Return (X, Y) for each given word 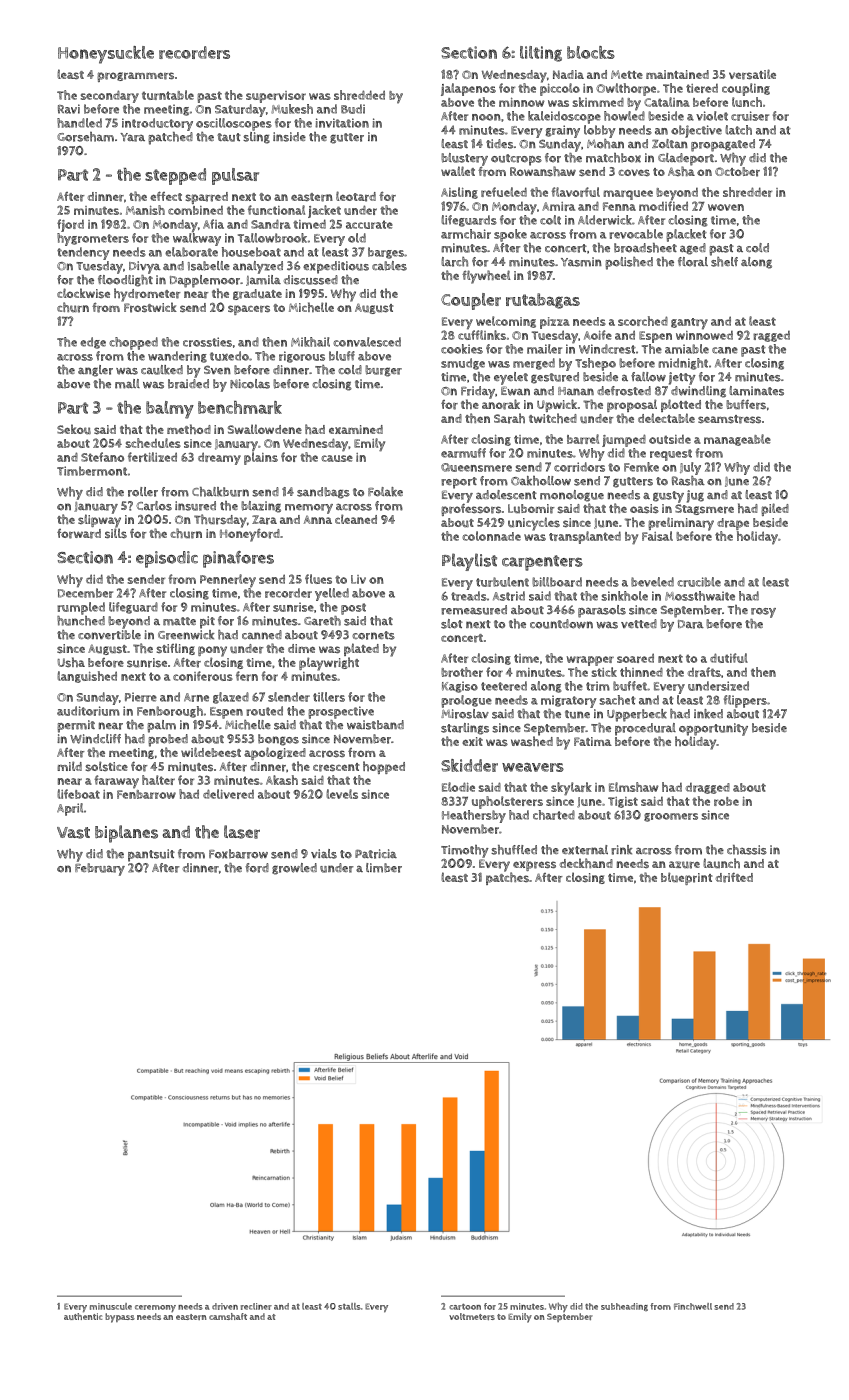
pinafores (238, 559)
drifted (734, 878)
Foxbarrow (238, 854)
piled (775, 509)
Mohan (605, 144)
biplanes (126, 834)
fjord (70, 225)
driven (225, 1306)
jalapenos (468, 89)
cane (725, 350)
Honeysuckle (106, 55)
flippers (745, 701)
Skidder (469, 765)
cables (389, 266)
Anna (318, 519)
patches (507, 878)
